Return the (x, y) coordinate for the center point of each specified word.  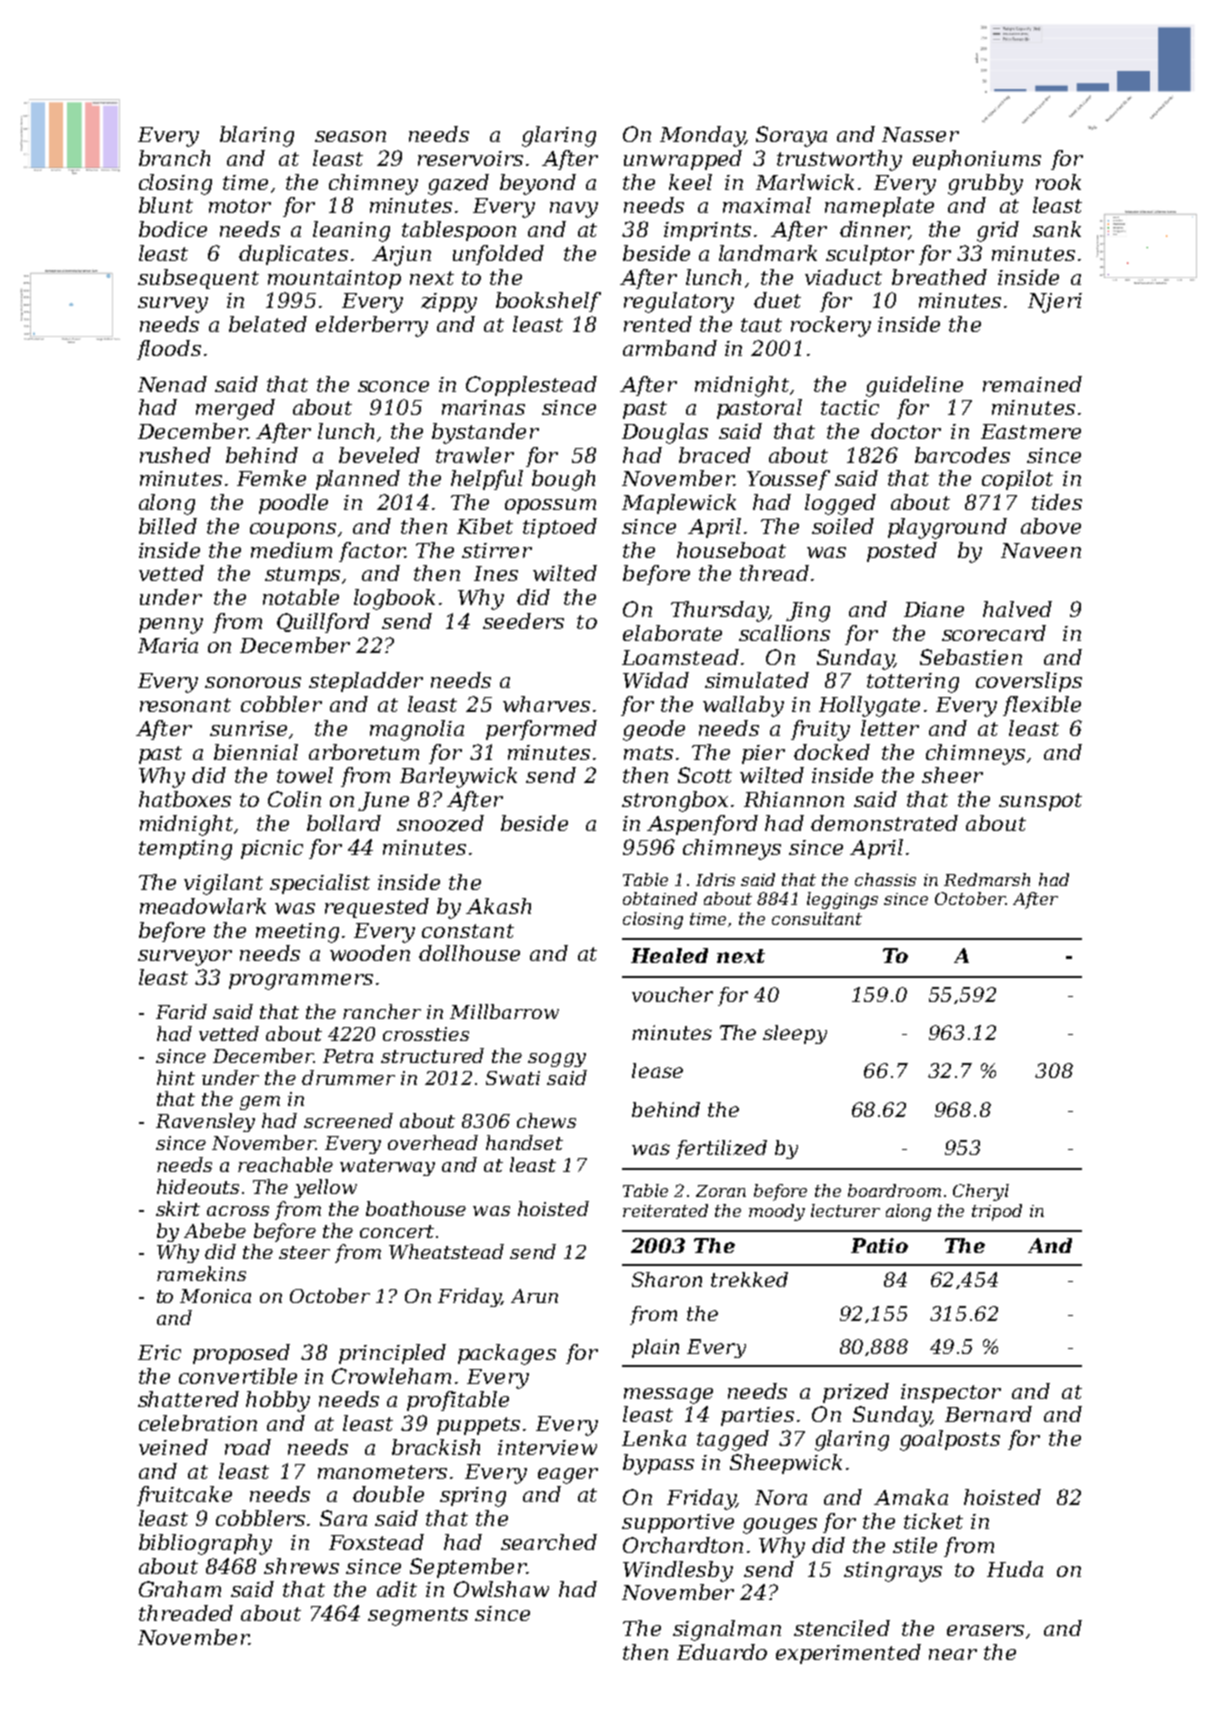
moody (777, 1212)
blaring (257, 136)
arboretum (364, 752)
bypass (658, 1464)
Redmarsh (987, 879)
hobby (278, 1401)
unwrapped (683, 160)
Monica (215, 1296)
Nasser (920, 134)
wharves (546, 704)
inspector (951, 1393)
